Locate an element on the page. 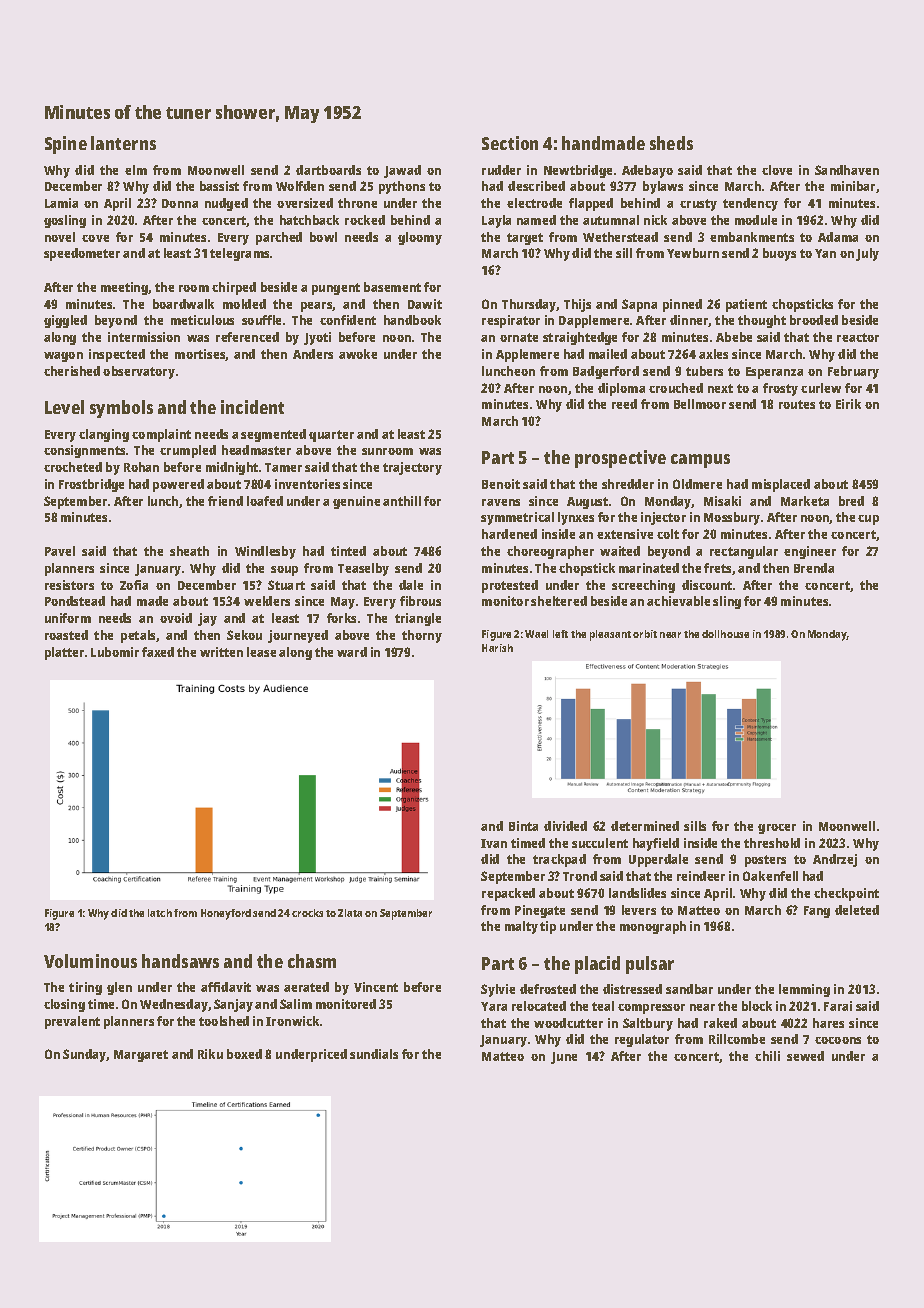 The height and width of the document is (1308, 924). platter is located at coordinates (64, 653).
